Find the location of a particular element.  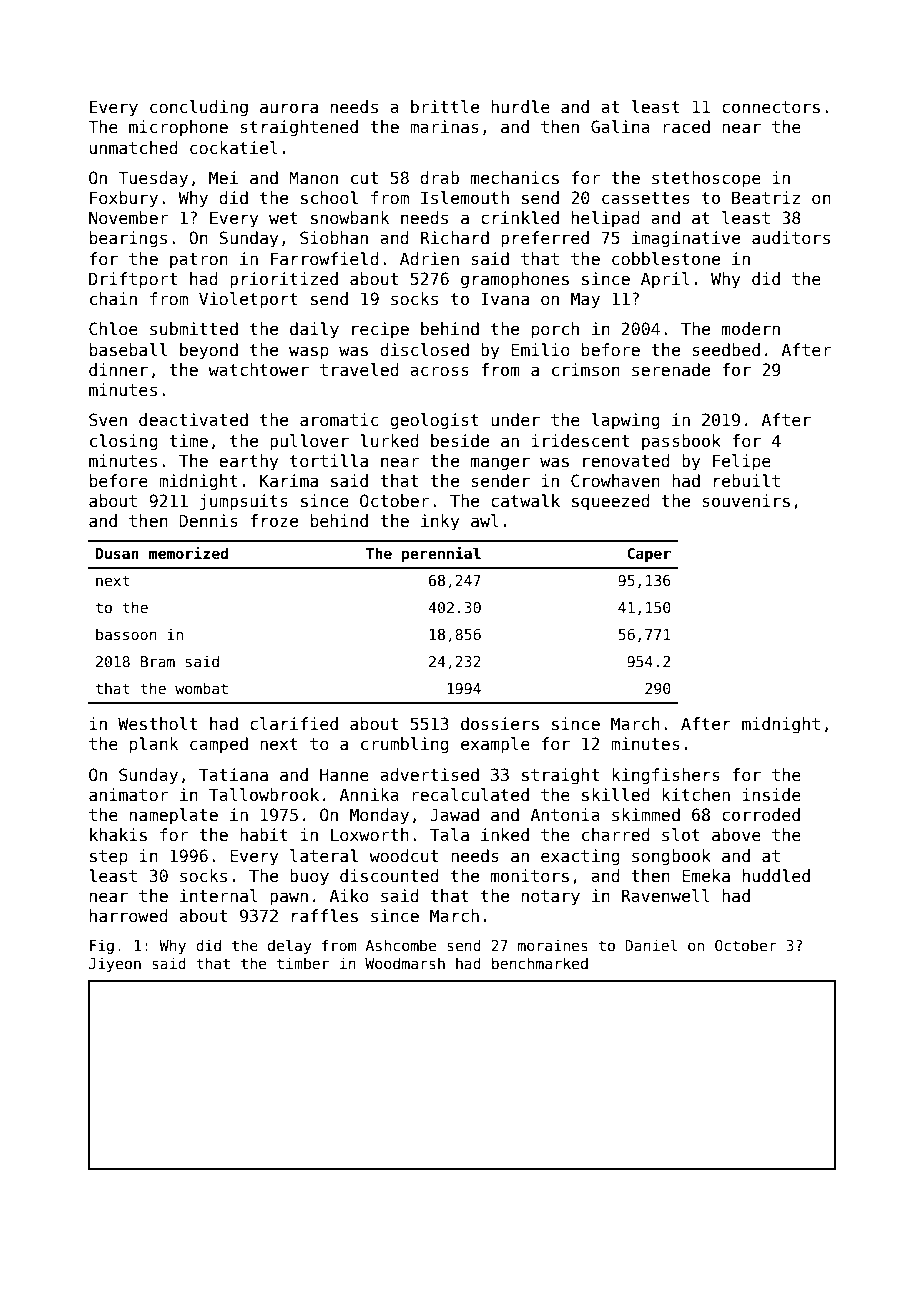

timber is located at coordinates (303, 963).
